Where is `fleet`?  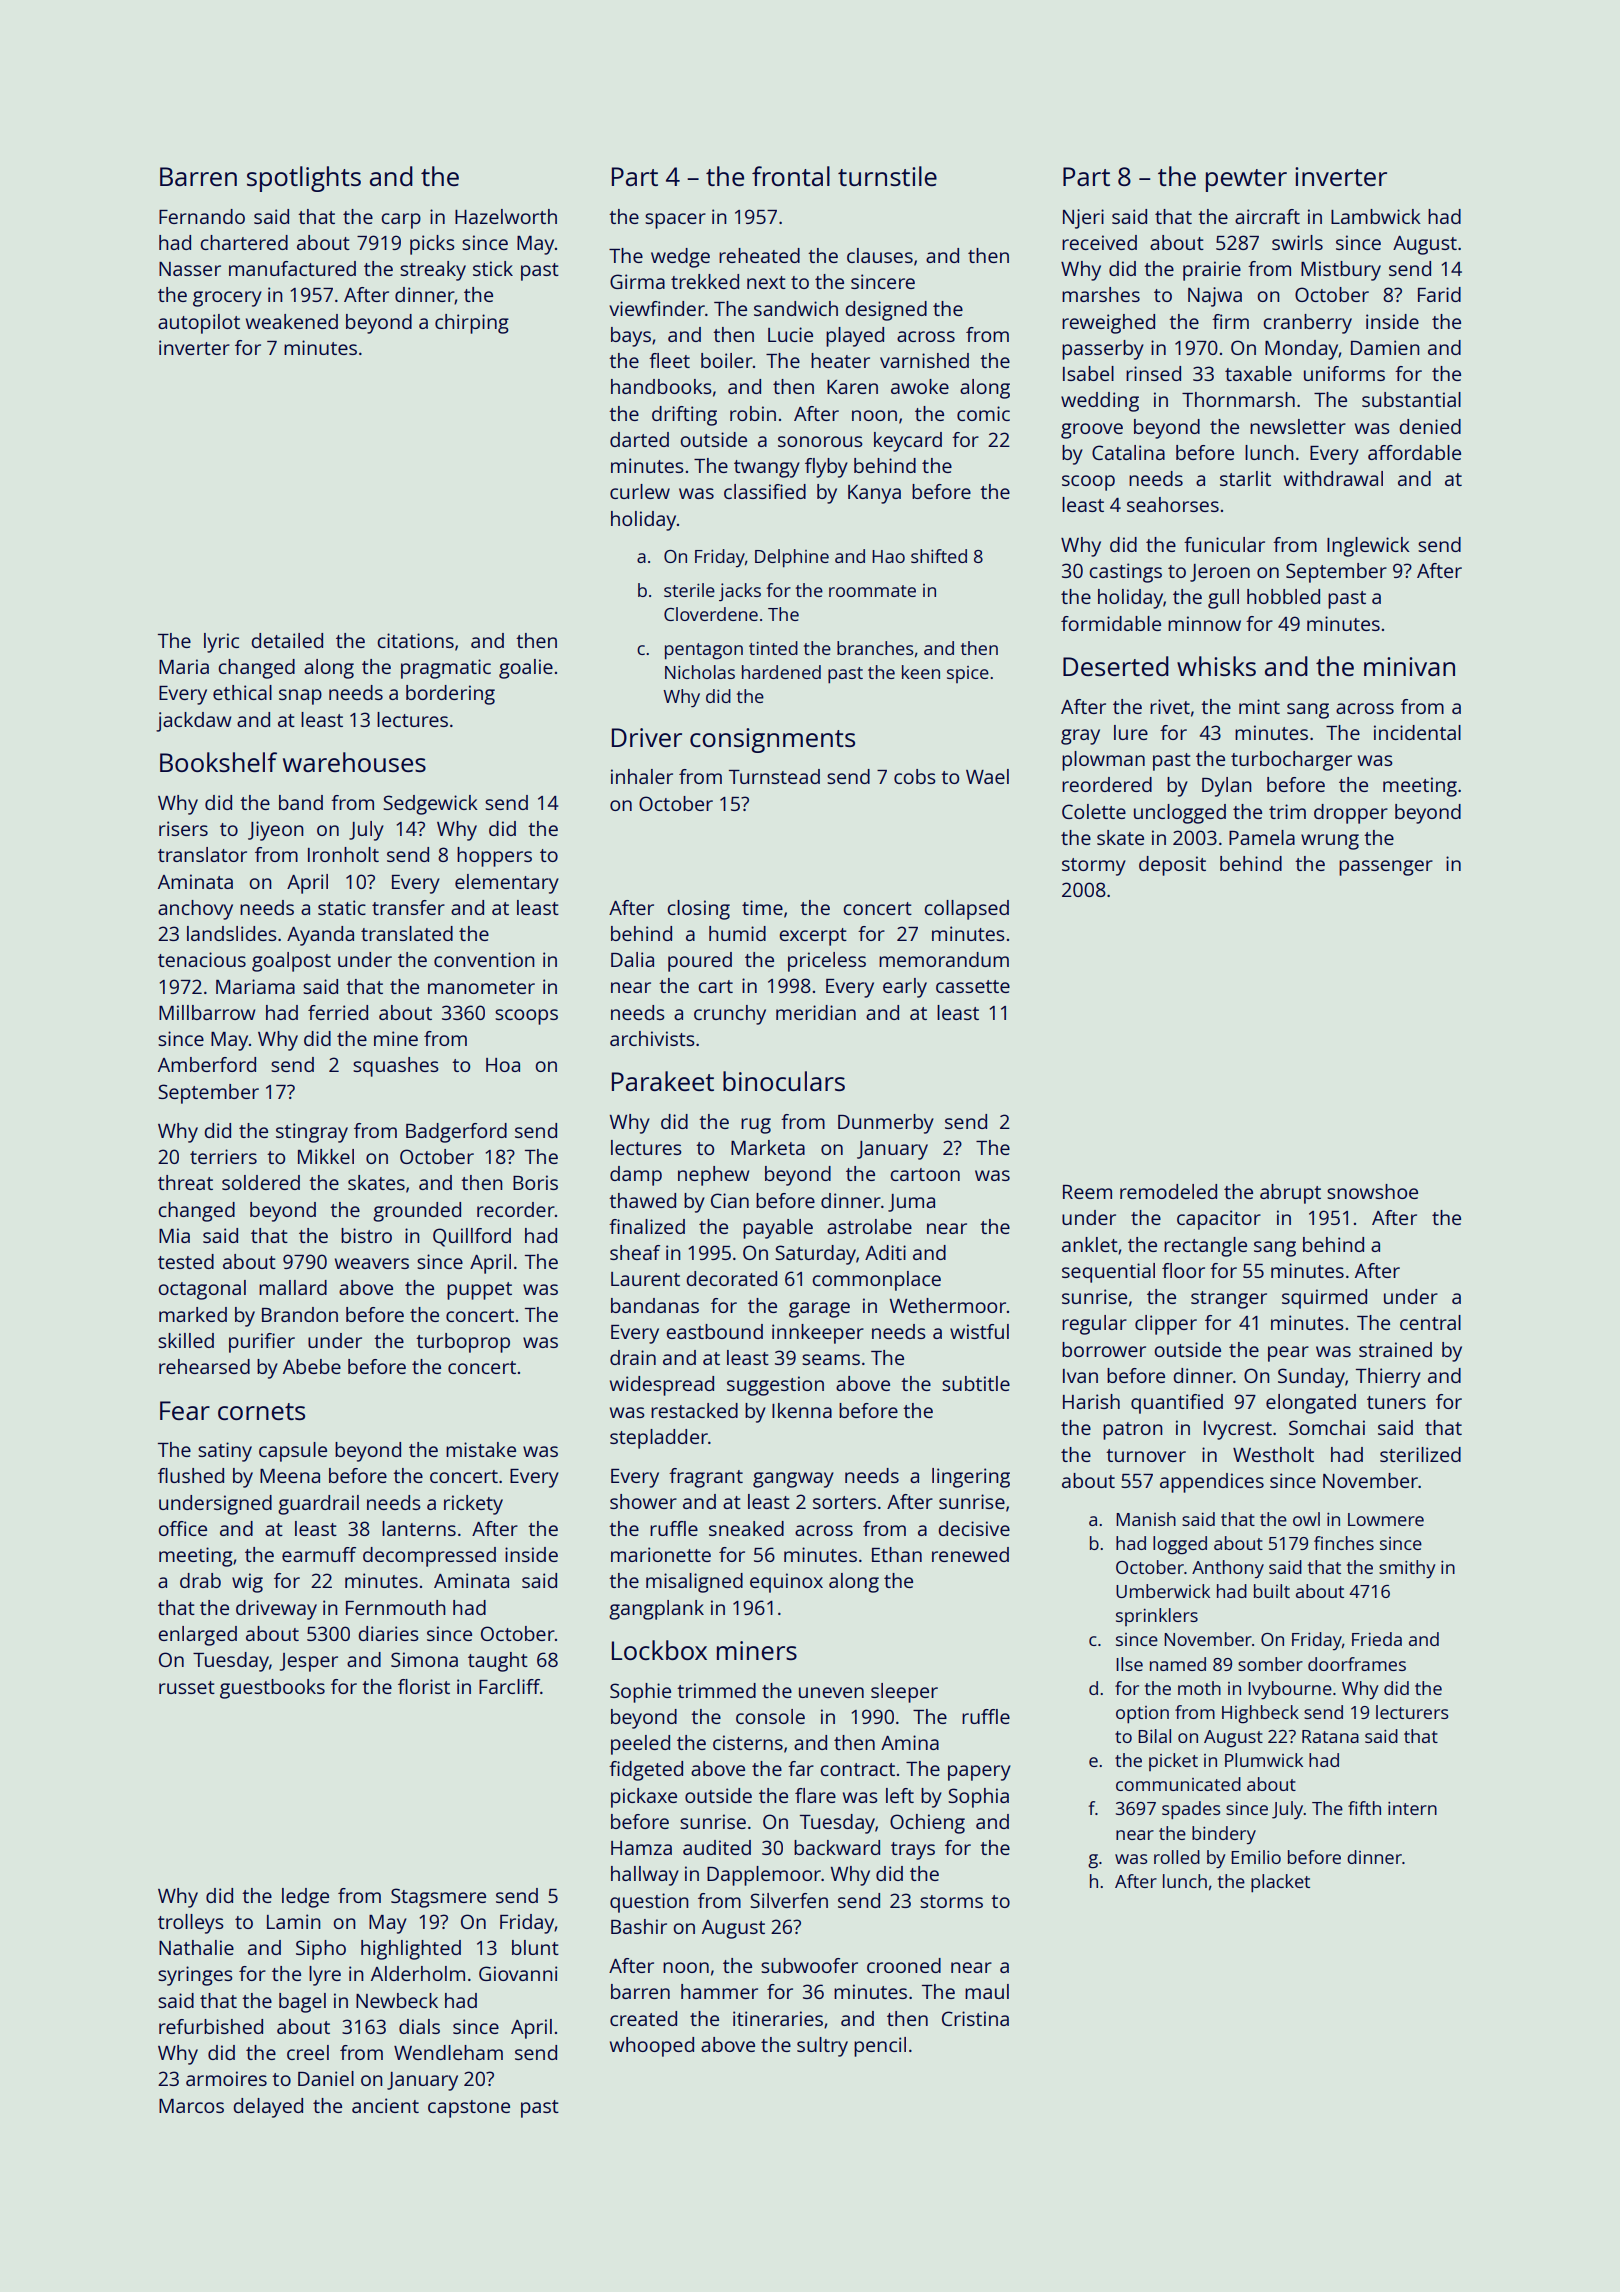
fleet is located at coordinates (669, 360).
